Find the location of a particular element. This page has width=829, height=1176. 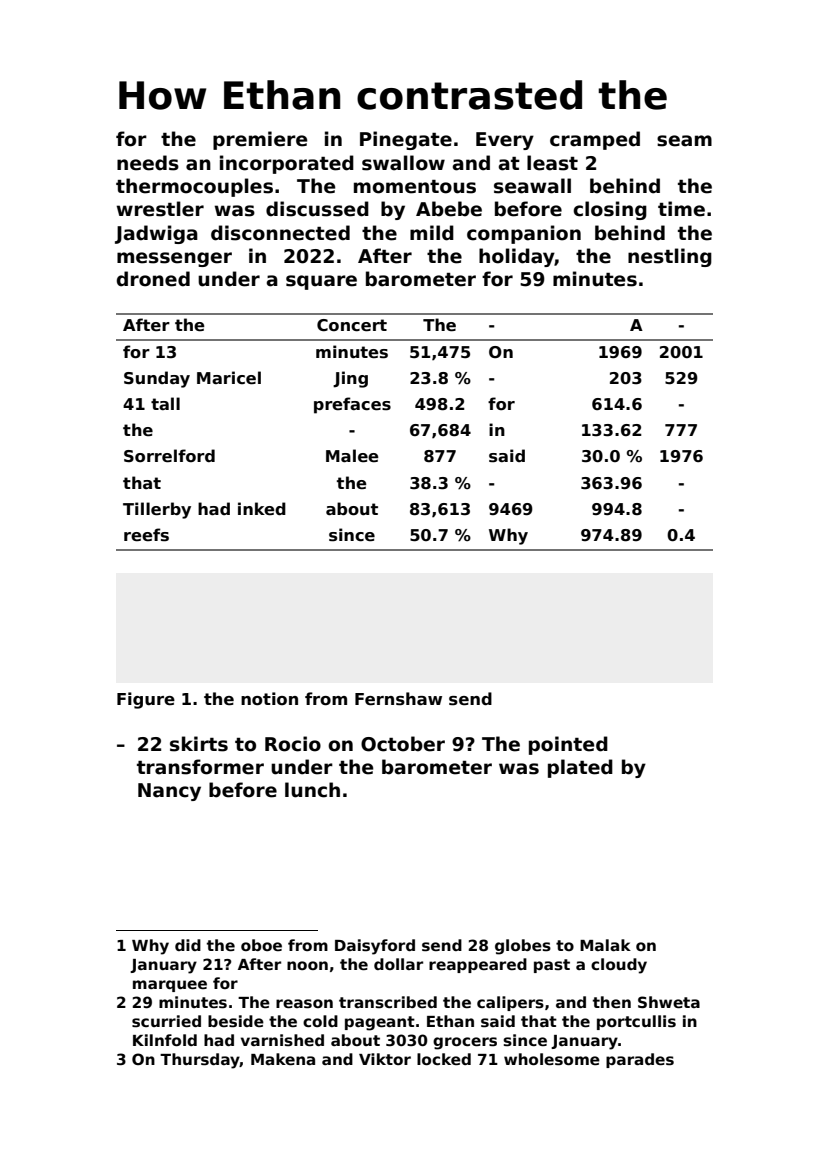

skirts is located at coordinates (199, 744).
